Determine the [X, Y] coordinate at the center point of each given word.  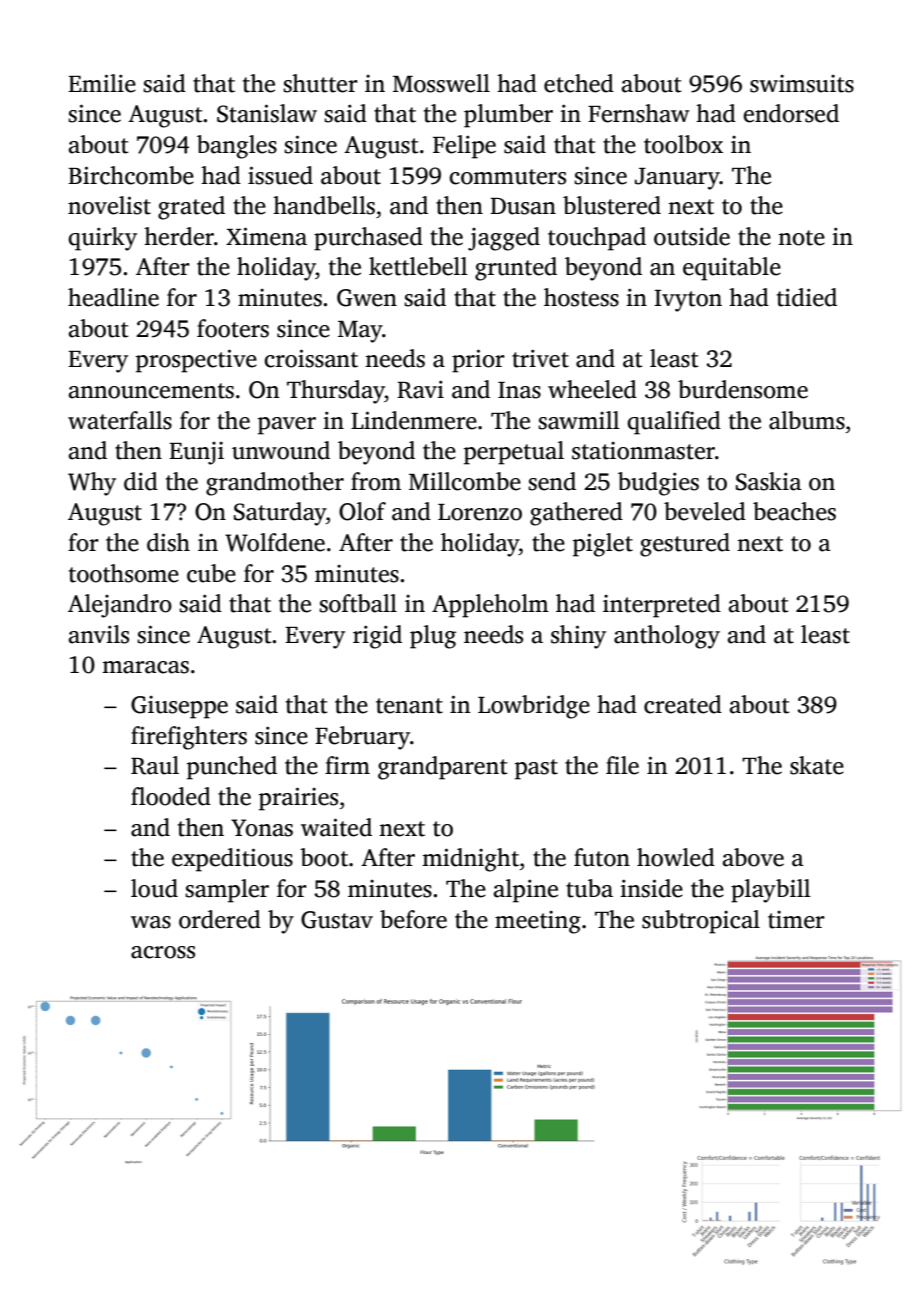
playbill [771, 891]
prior [478, 361]
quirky [102, 239]
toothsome [124, 573]
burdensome [743, 389]
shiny [578, 637]
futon [602, 857]
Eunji [196, 453]
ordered [220, 919]
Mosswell [441, 83]
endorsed [791, 113]
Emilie [102, 83]
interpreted [662, 606]
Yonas [262, 828]
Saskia [769, 481]
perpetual [514, 453]
